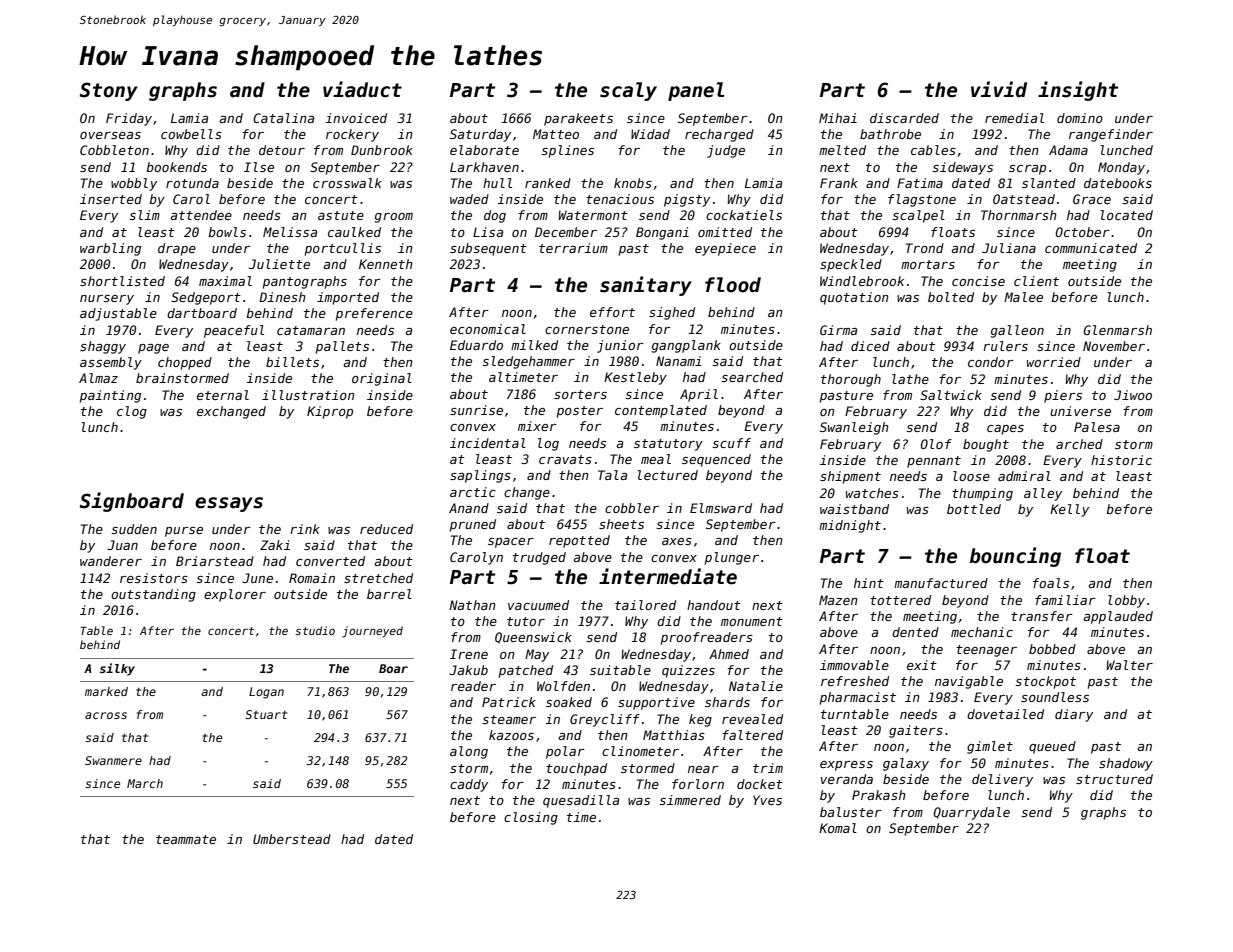 Image resolution: width=1233 pixels, height=952 pixels. What do you see at coordinates (1078, 91) in the image?
I see `insight` at bounding box center [1078, 91].
